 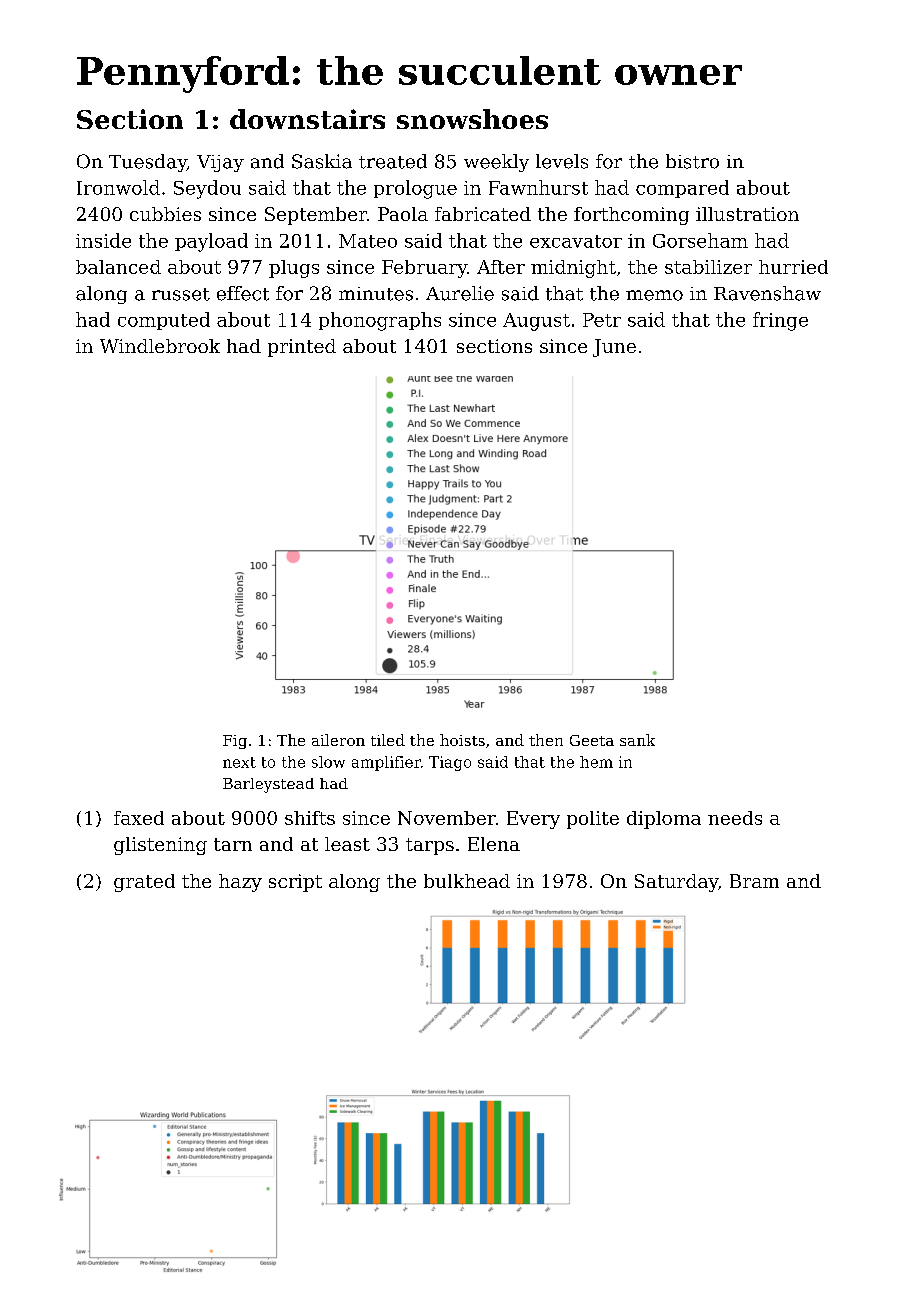 I want to click on then, so click(x=546, y=740).
